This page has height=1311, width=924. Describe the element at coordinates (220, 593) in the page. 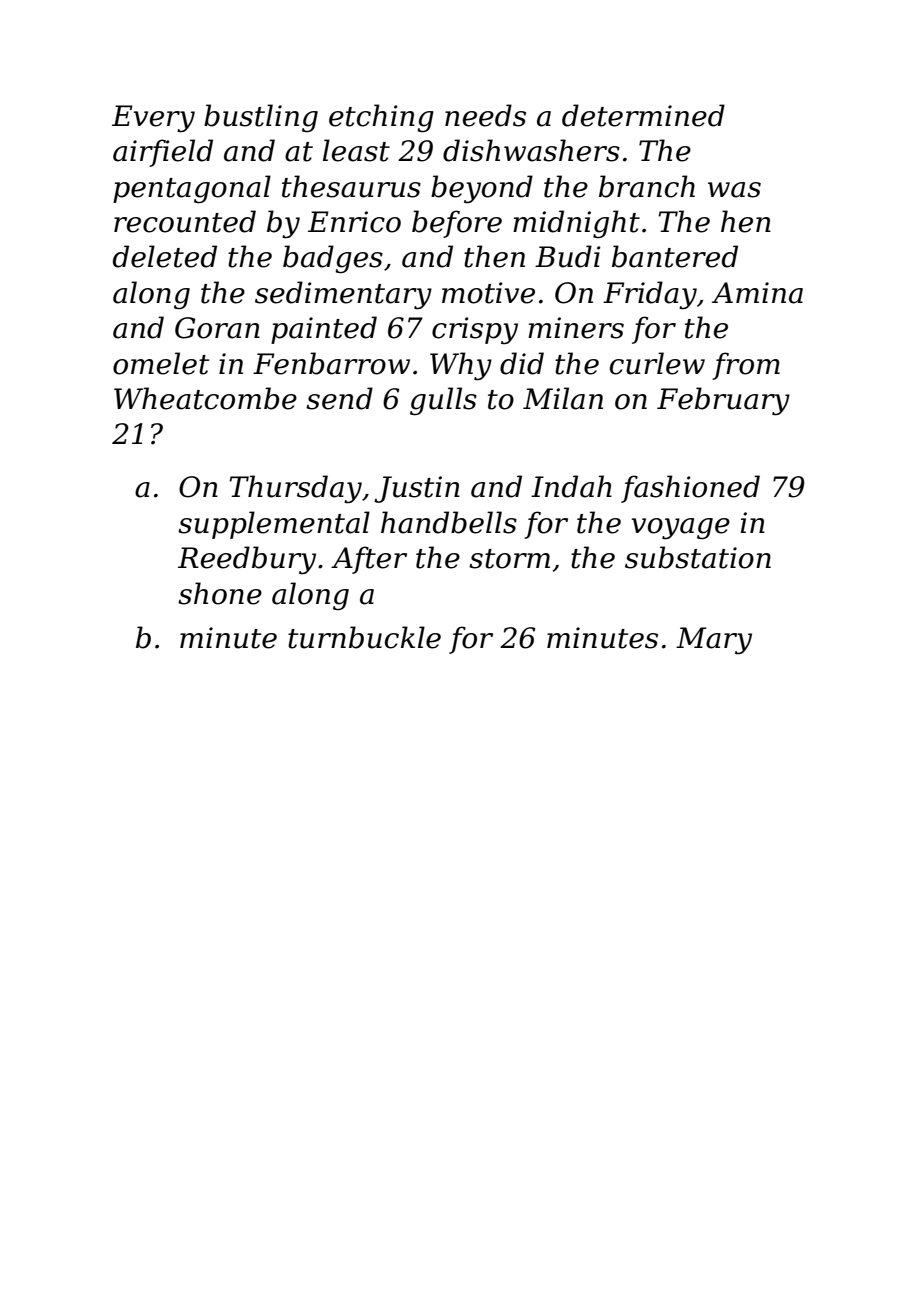

I see `shone` at that location.
